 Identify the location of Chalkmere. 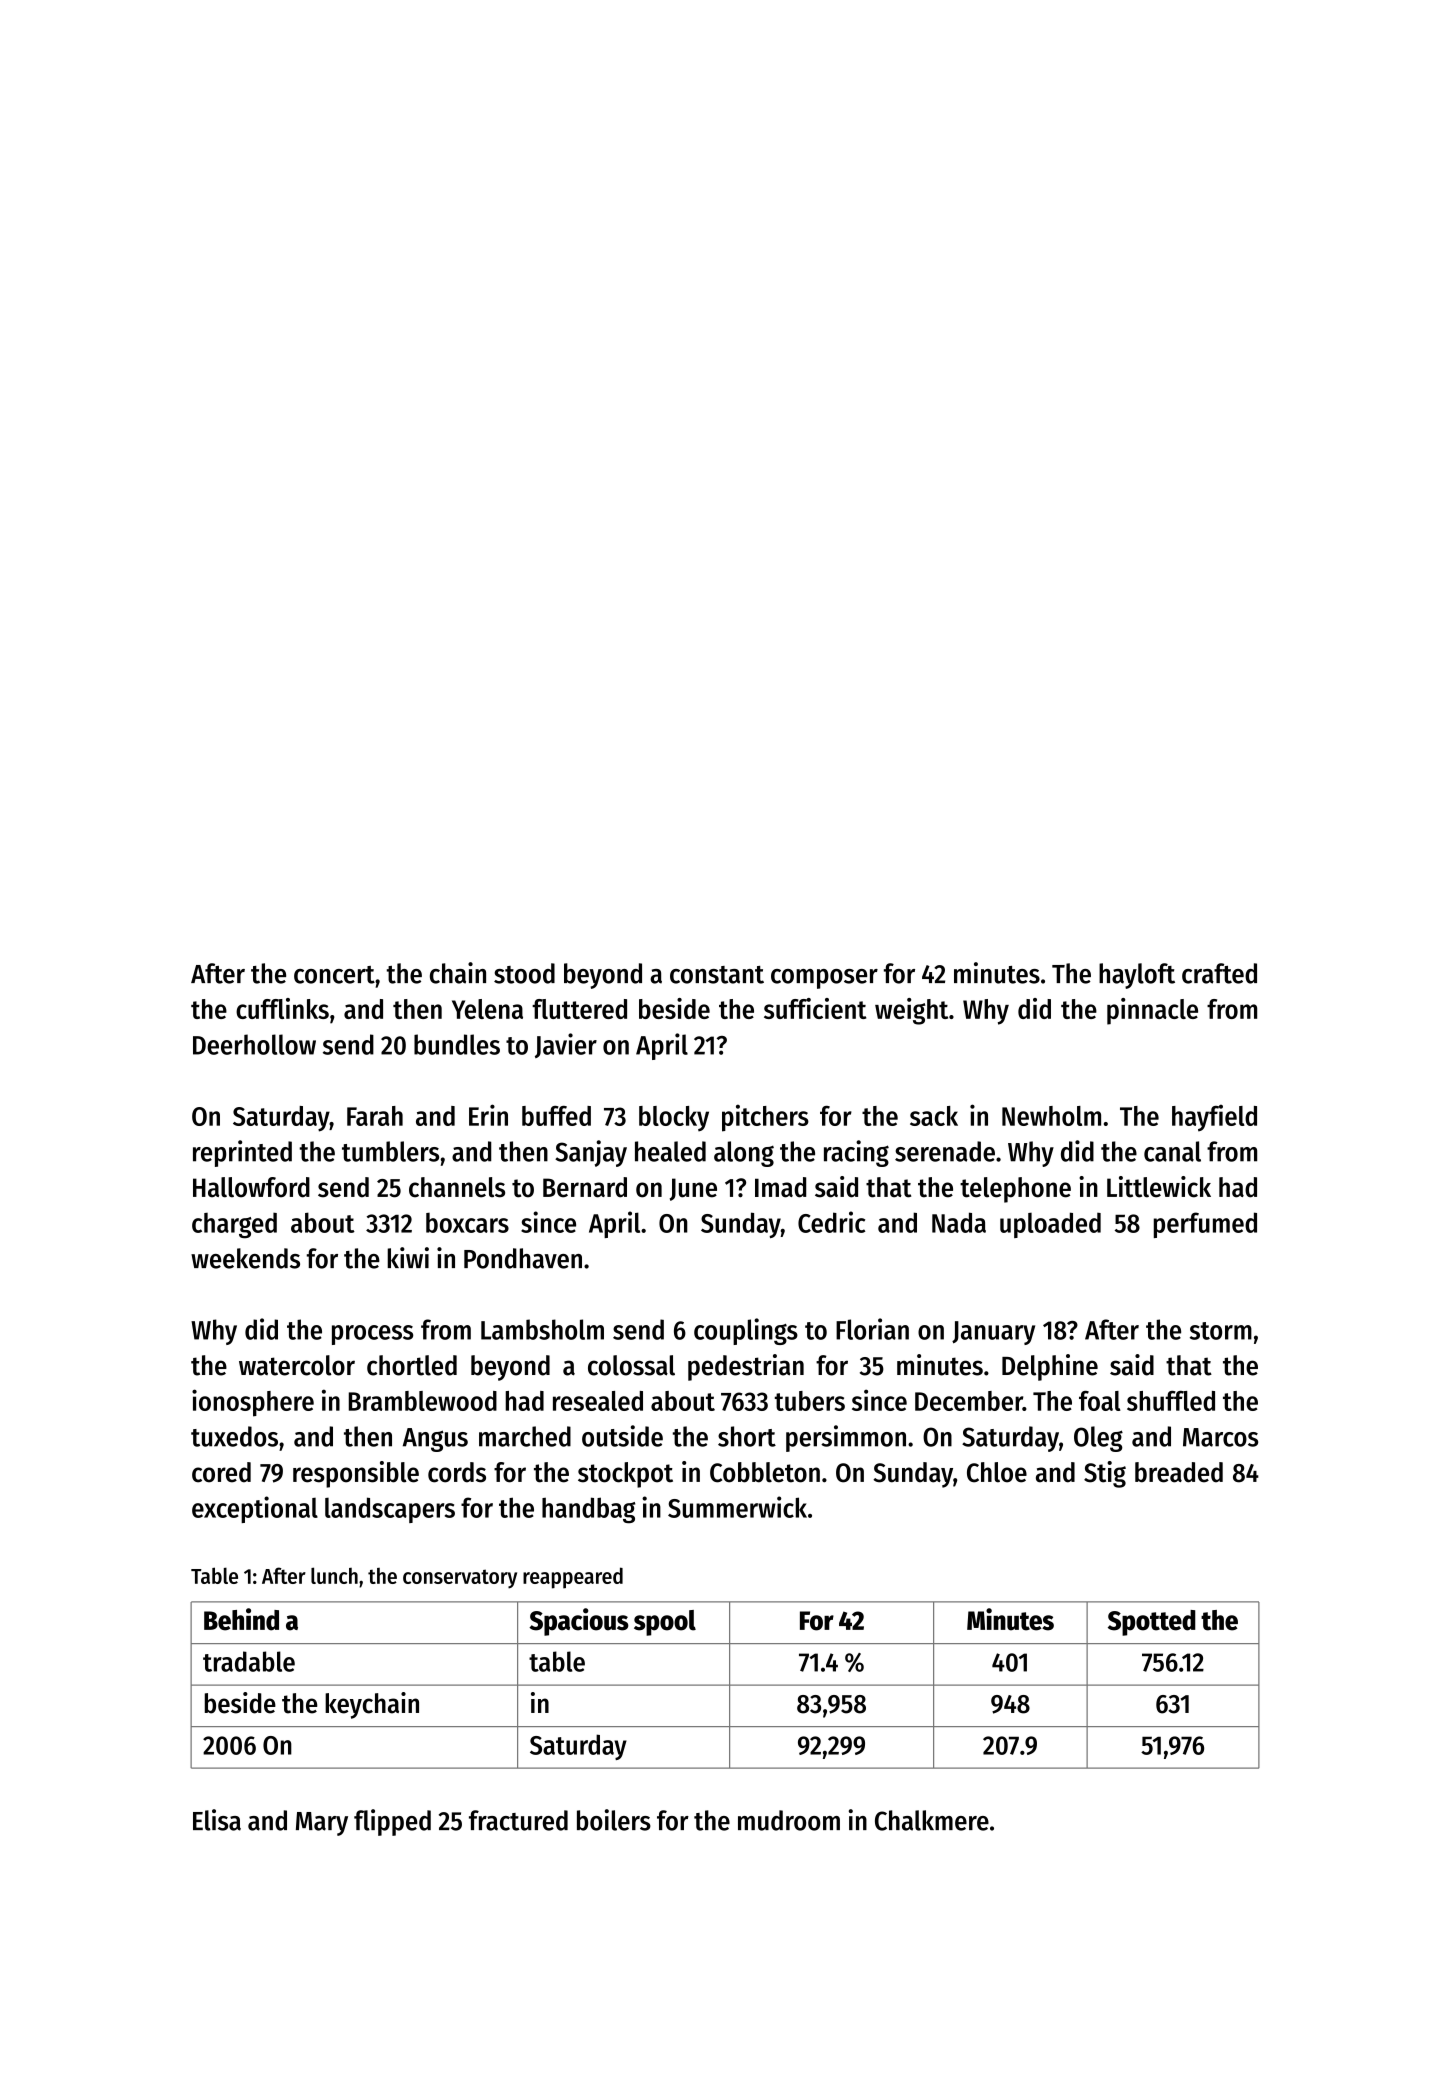
(932, 1820).
